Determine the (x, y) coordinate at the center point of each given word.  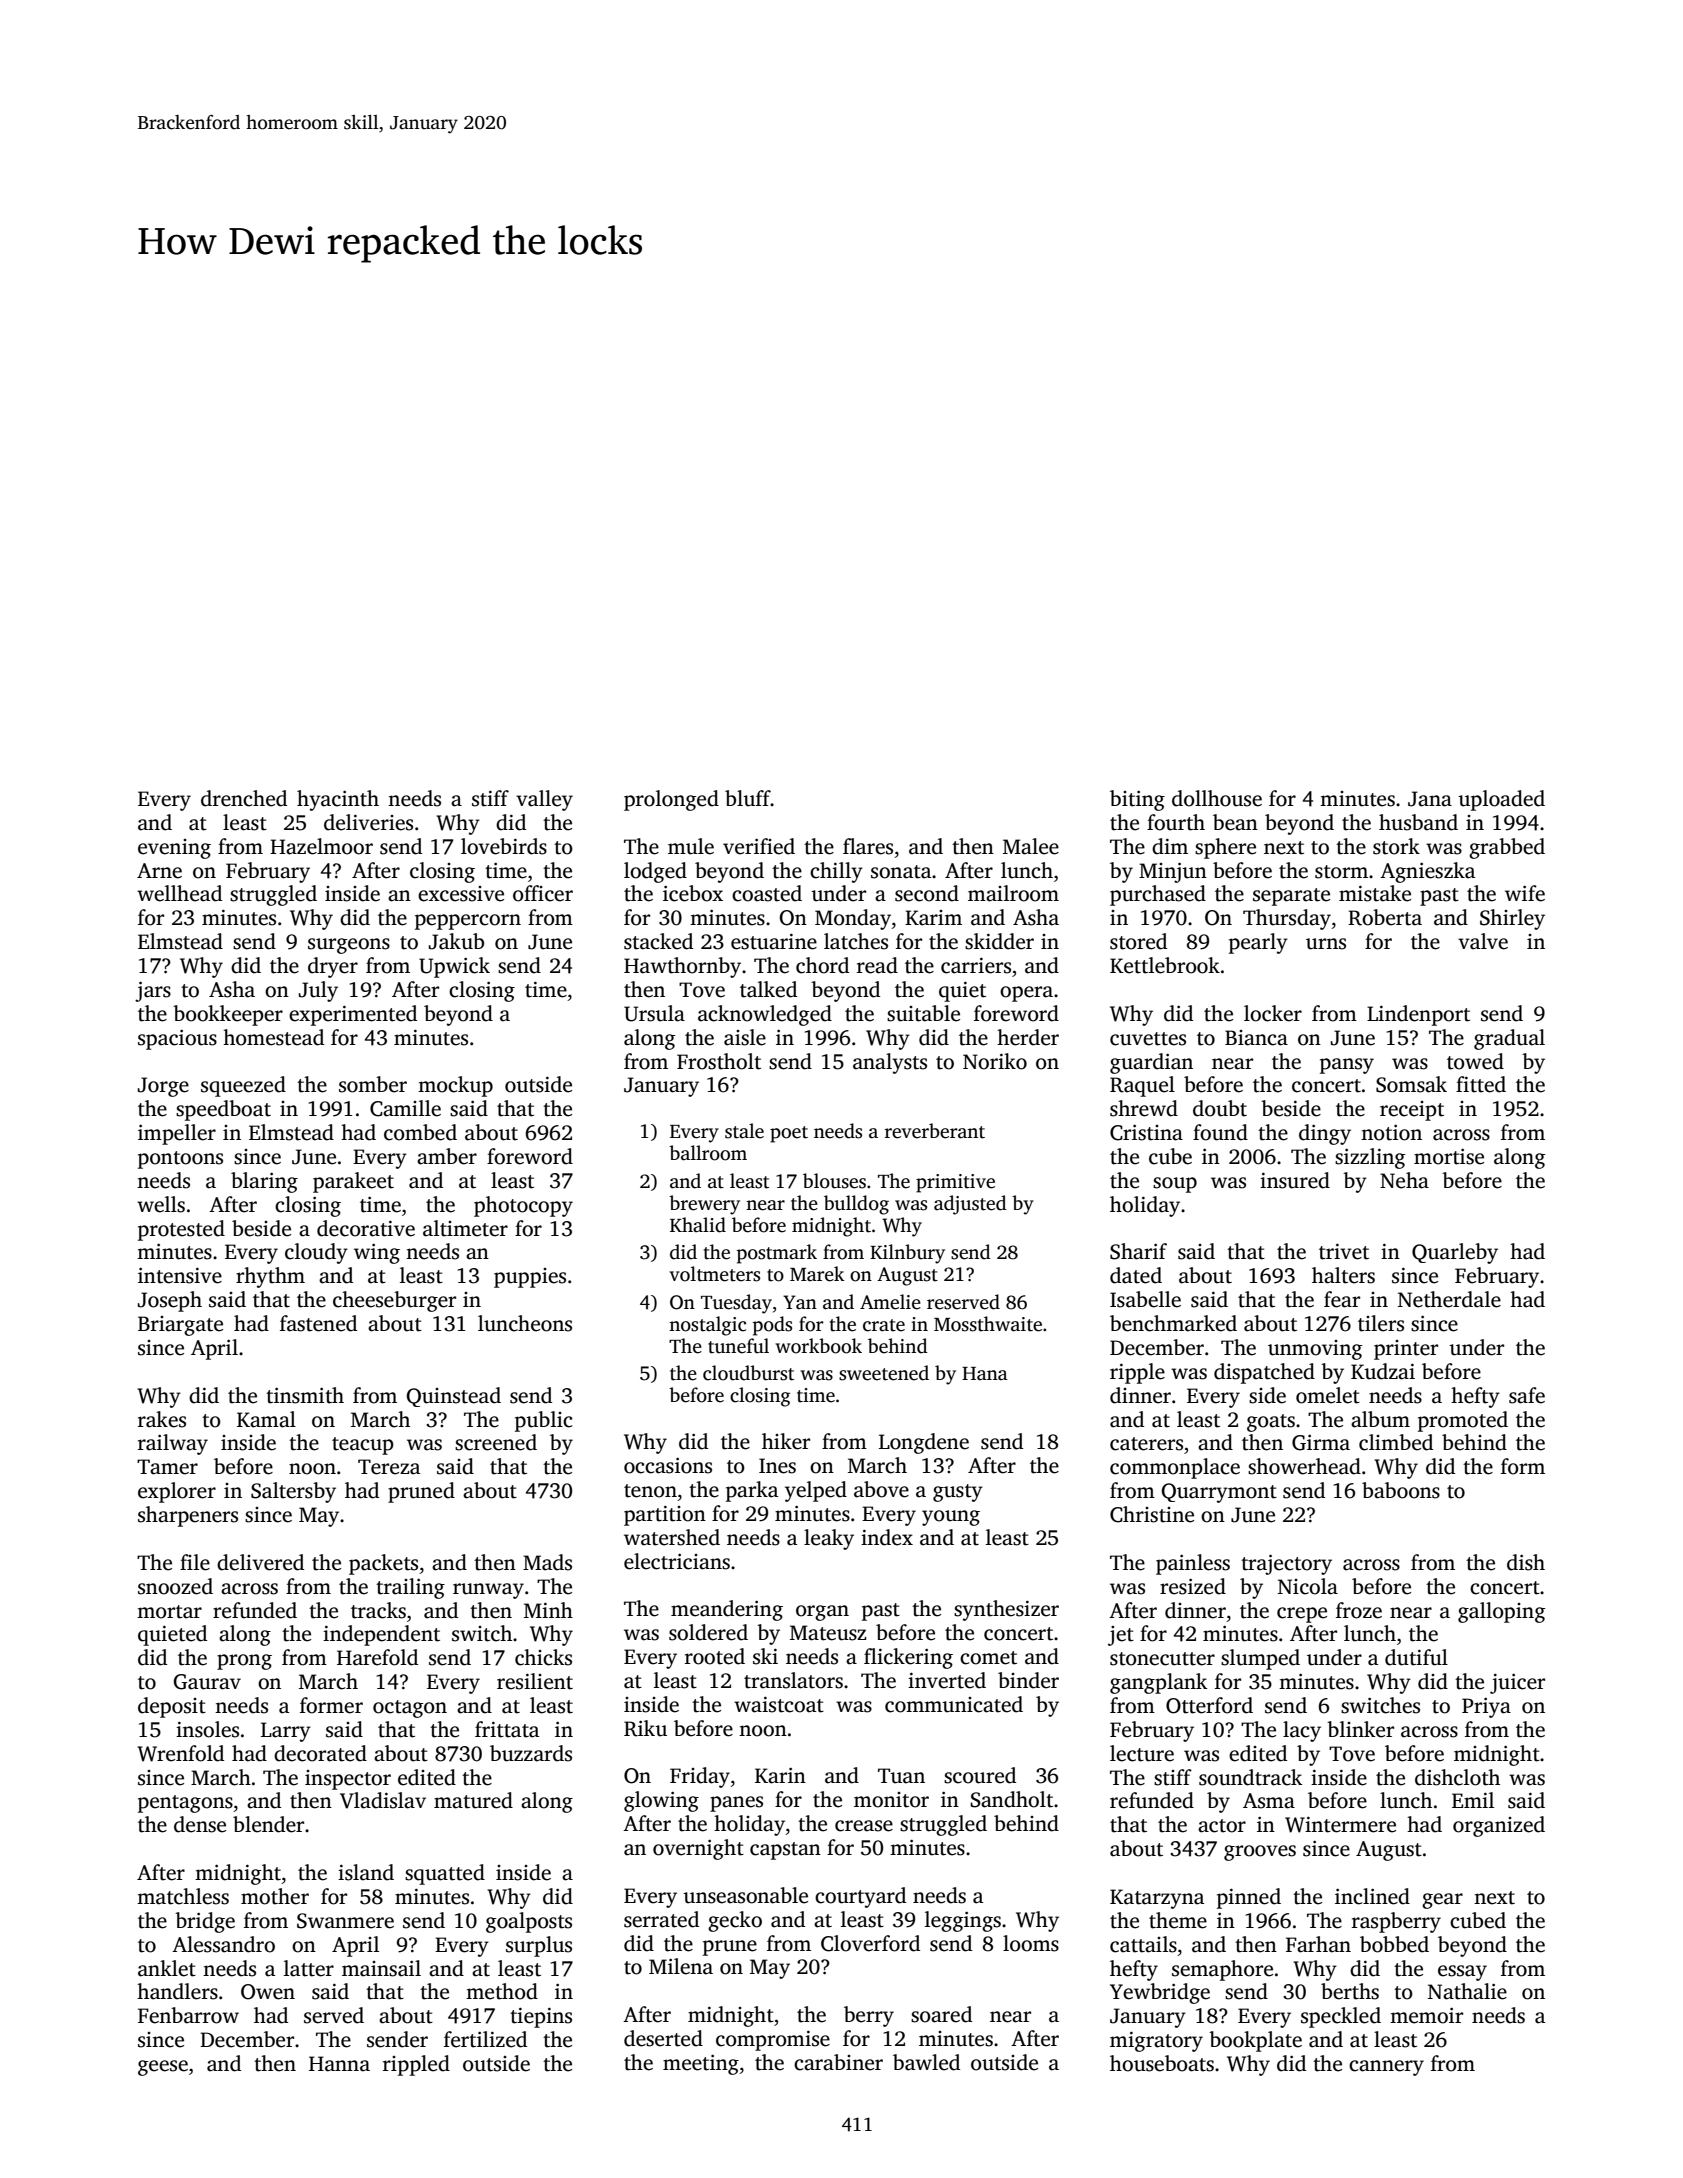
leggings (963, 1921)
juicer (1517, 1684)
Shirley (1512, 919)
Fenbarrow (188, 2015)
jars (153, 991)
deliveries (368, 822)
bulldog (856, 1205)
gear (1442, 1901)
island (366, 1872)
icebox (693, 893)
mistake (1375, 893)
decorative (366, 1228)
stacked (658, 941)
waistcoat (779, 1705)
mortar (169, 1612)
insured (1295, 1180)
